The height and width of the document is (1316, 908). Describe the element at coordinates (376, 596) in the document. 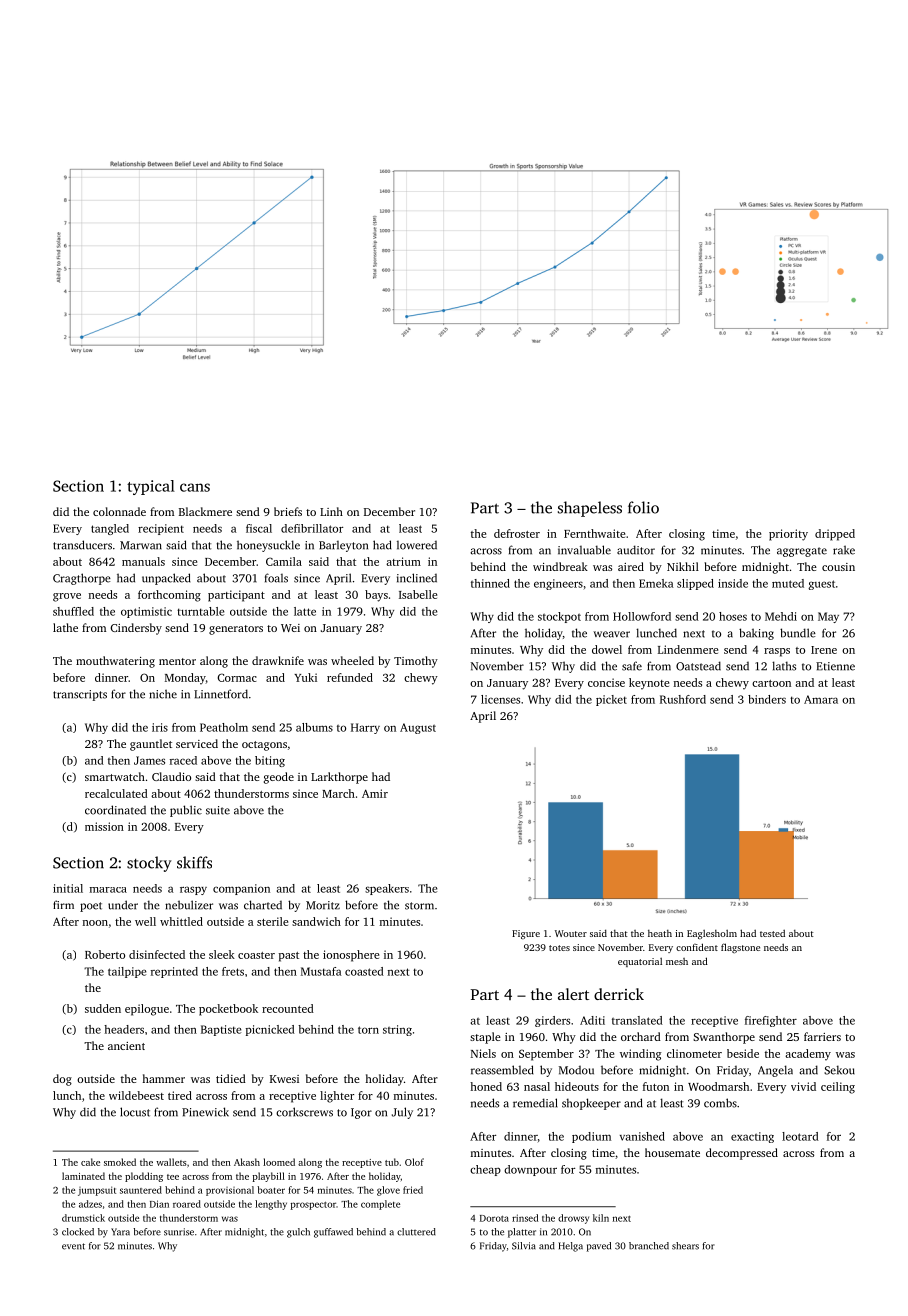

I see `bays` at that location.
